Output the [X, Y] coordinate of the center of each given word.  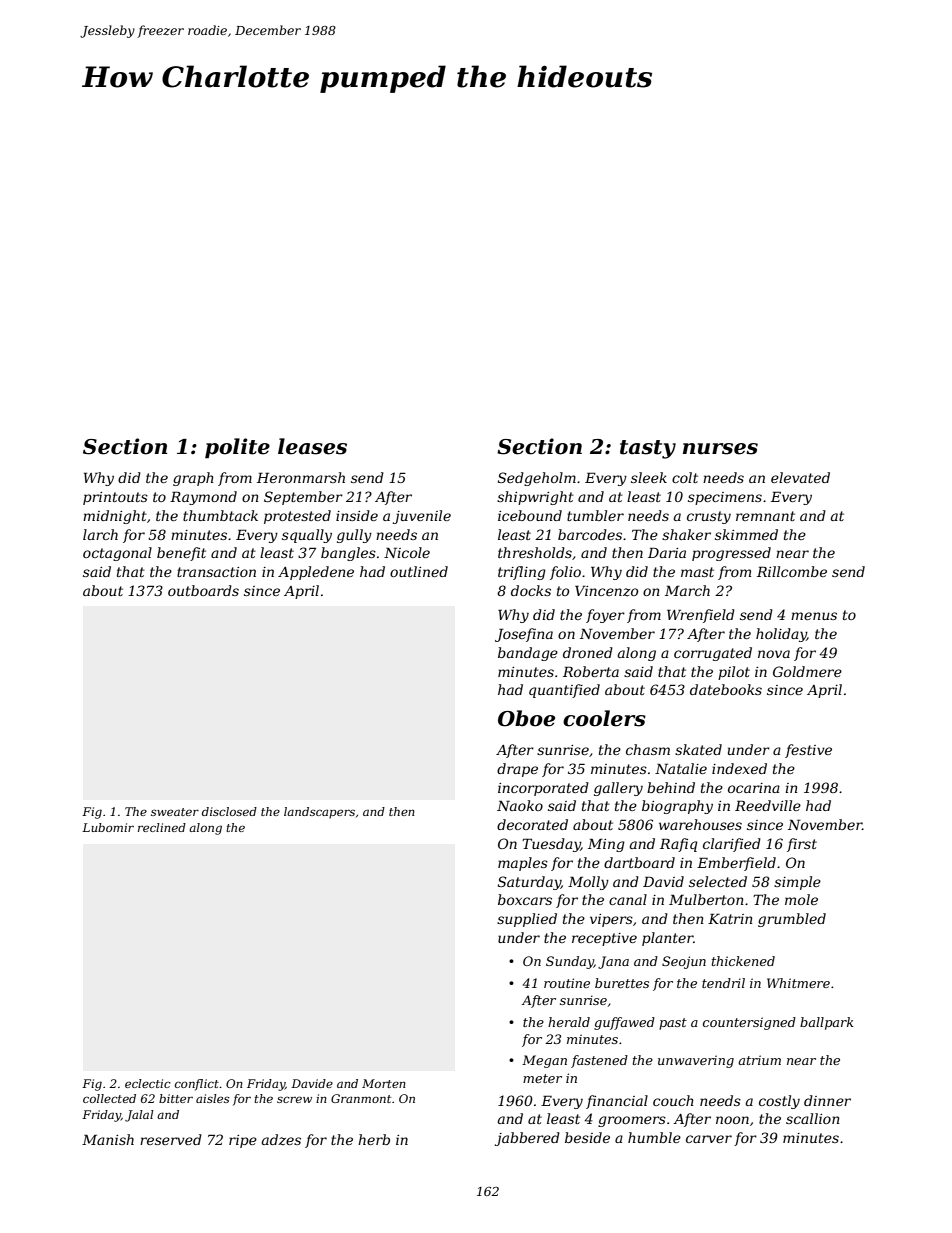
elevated [800, 477]
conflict [197, 1085]
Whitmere [798, 983]
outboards [203, 590]
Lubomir [108, 827]
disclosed [229, 811]
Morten [384, 1083]
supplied [527, 920]
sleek [649, 477]
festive [808, 751]
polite [237, 448]
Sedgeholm [537, 479]
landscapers [319, 813]
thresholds [535, 552]
